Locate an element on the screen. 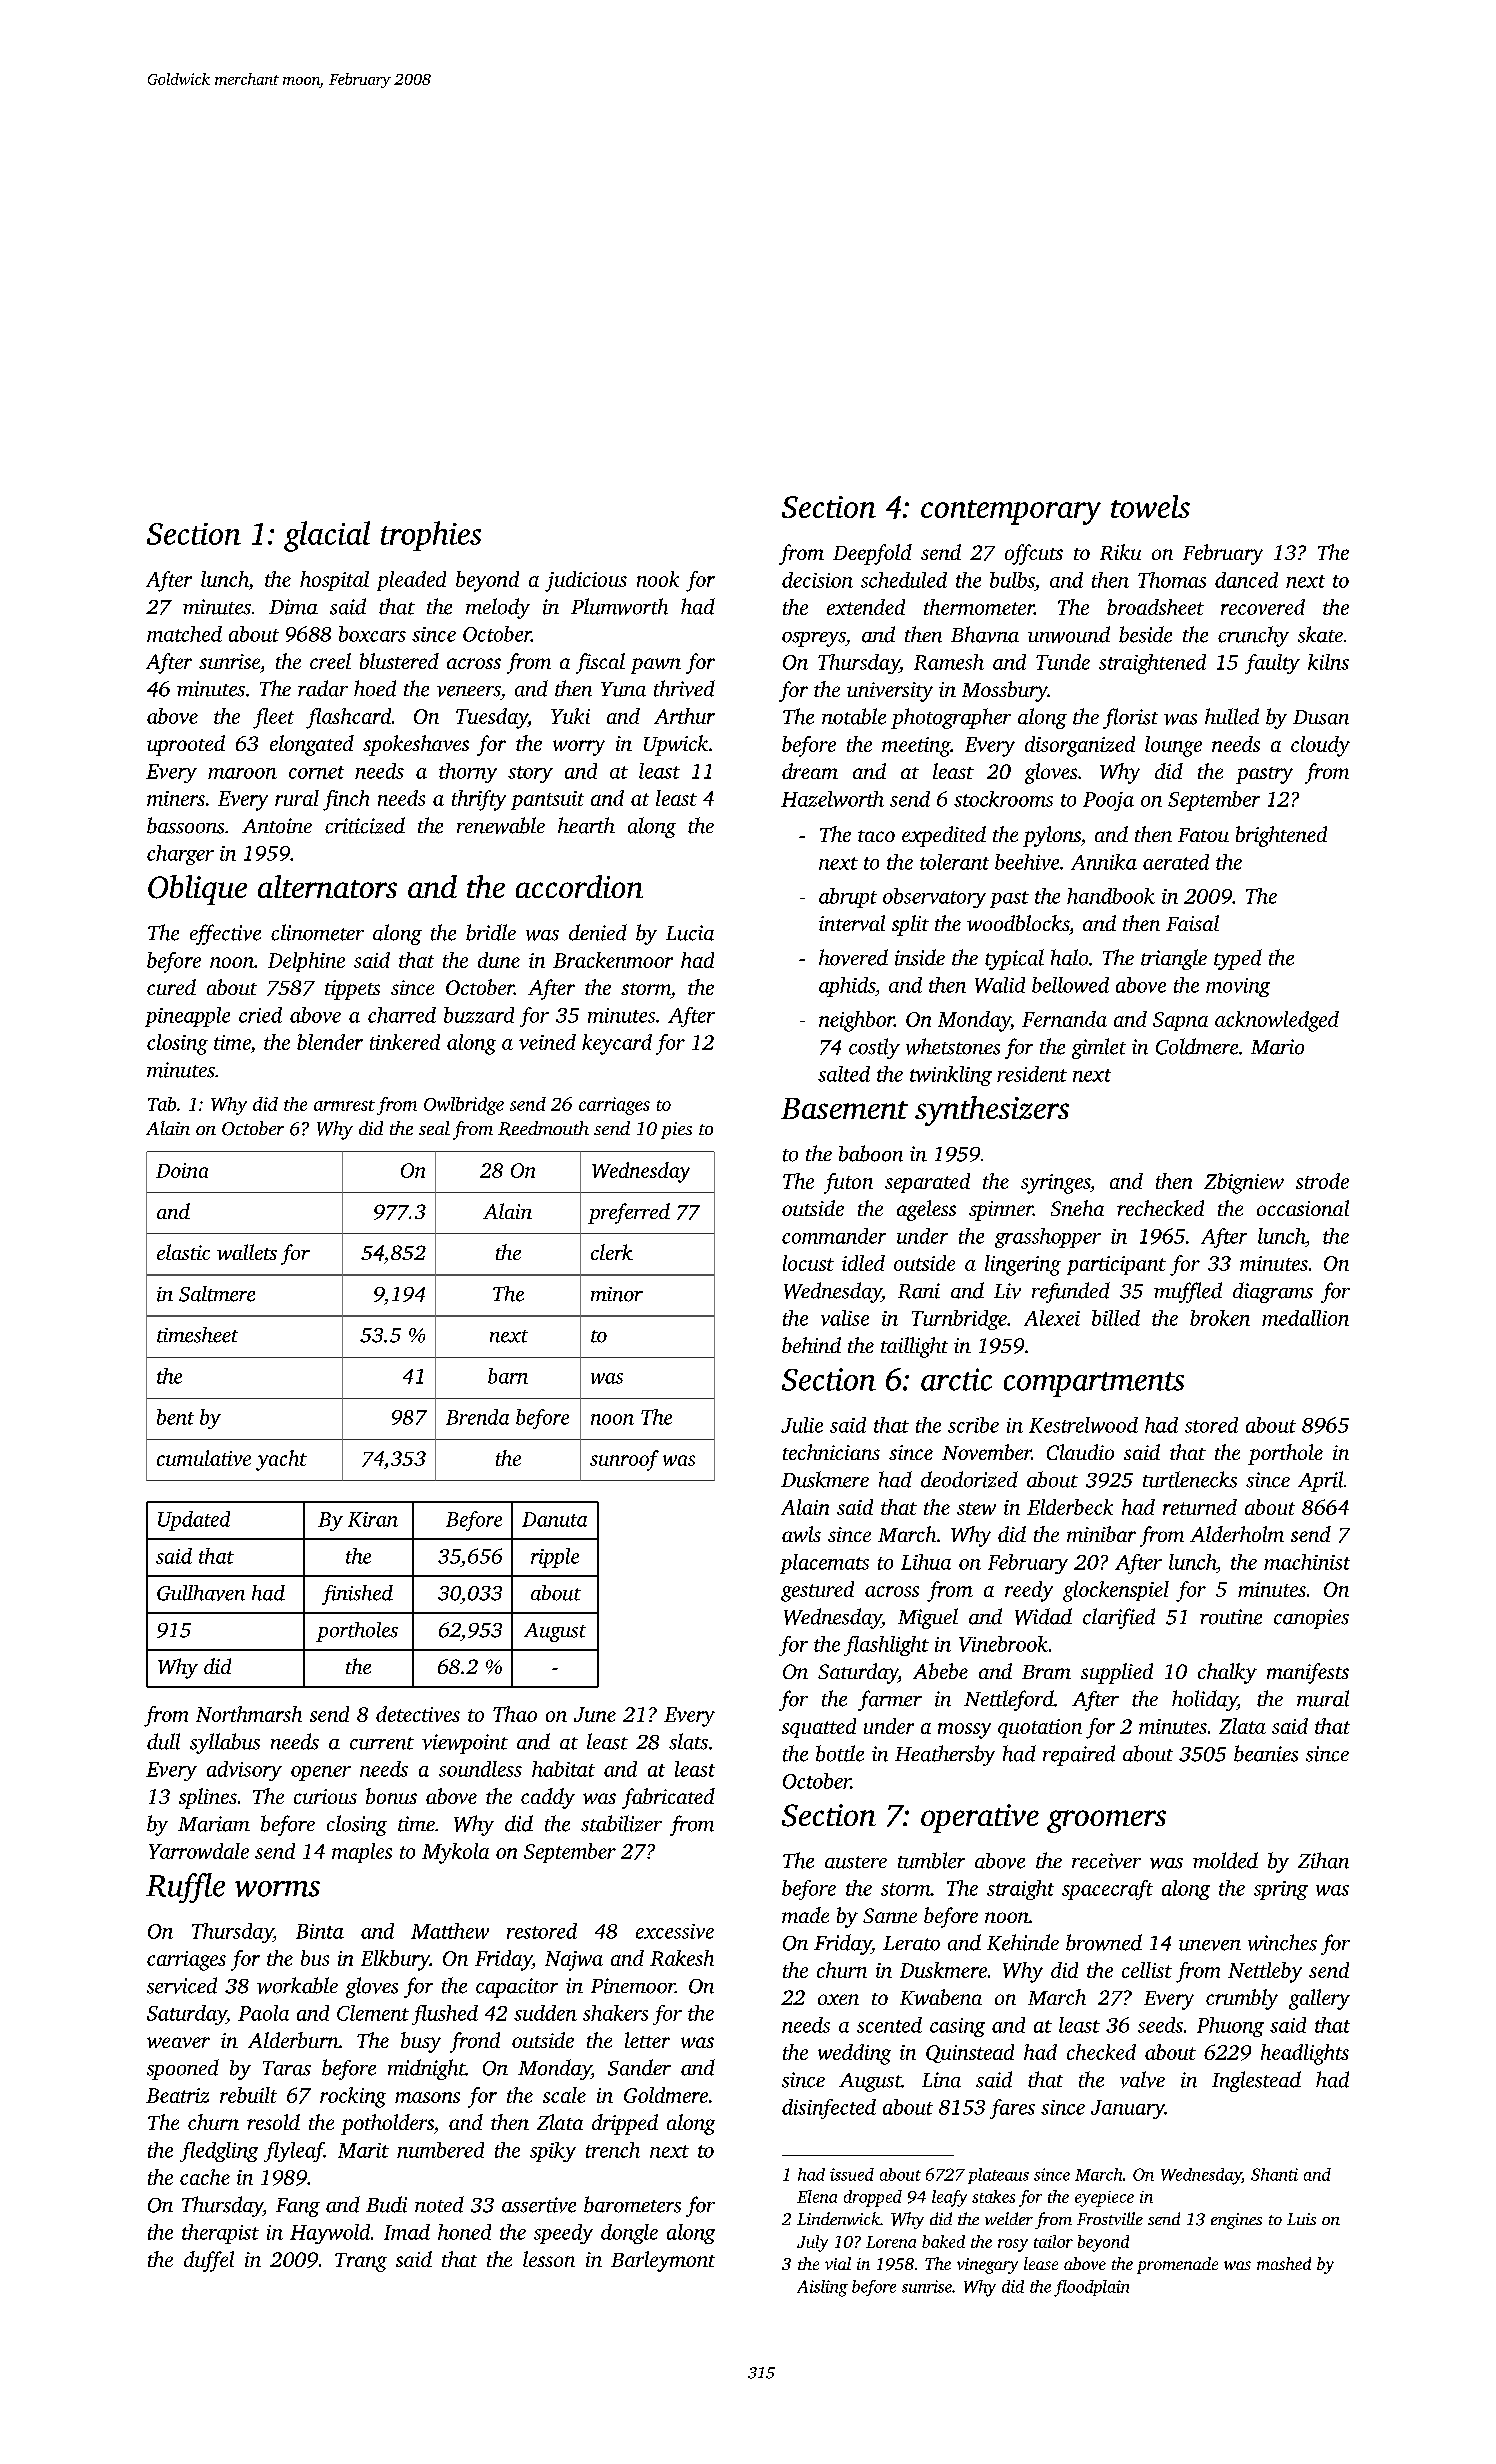 The width and height of the screenshot is (1496, 2464). Trang is located at coordinates (361, 2262).
